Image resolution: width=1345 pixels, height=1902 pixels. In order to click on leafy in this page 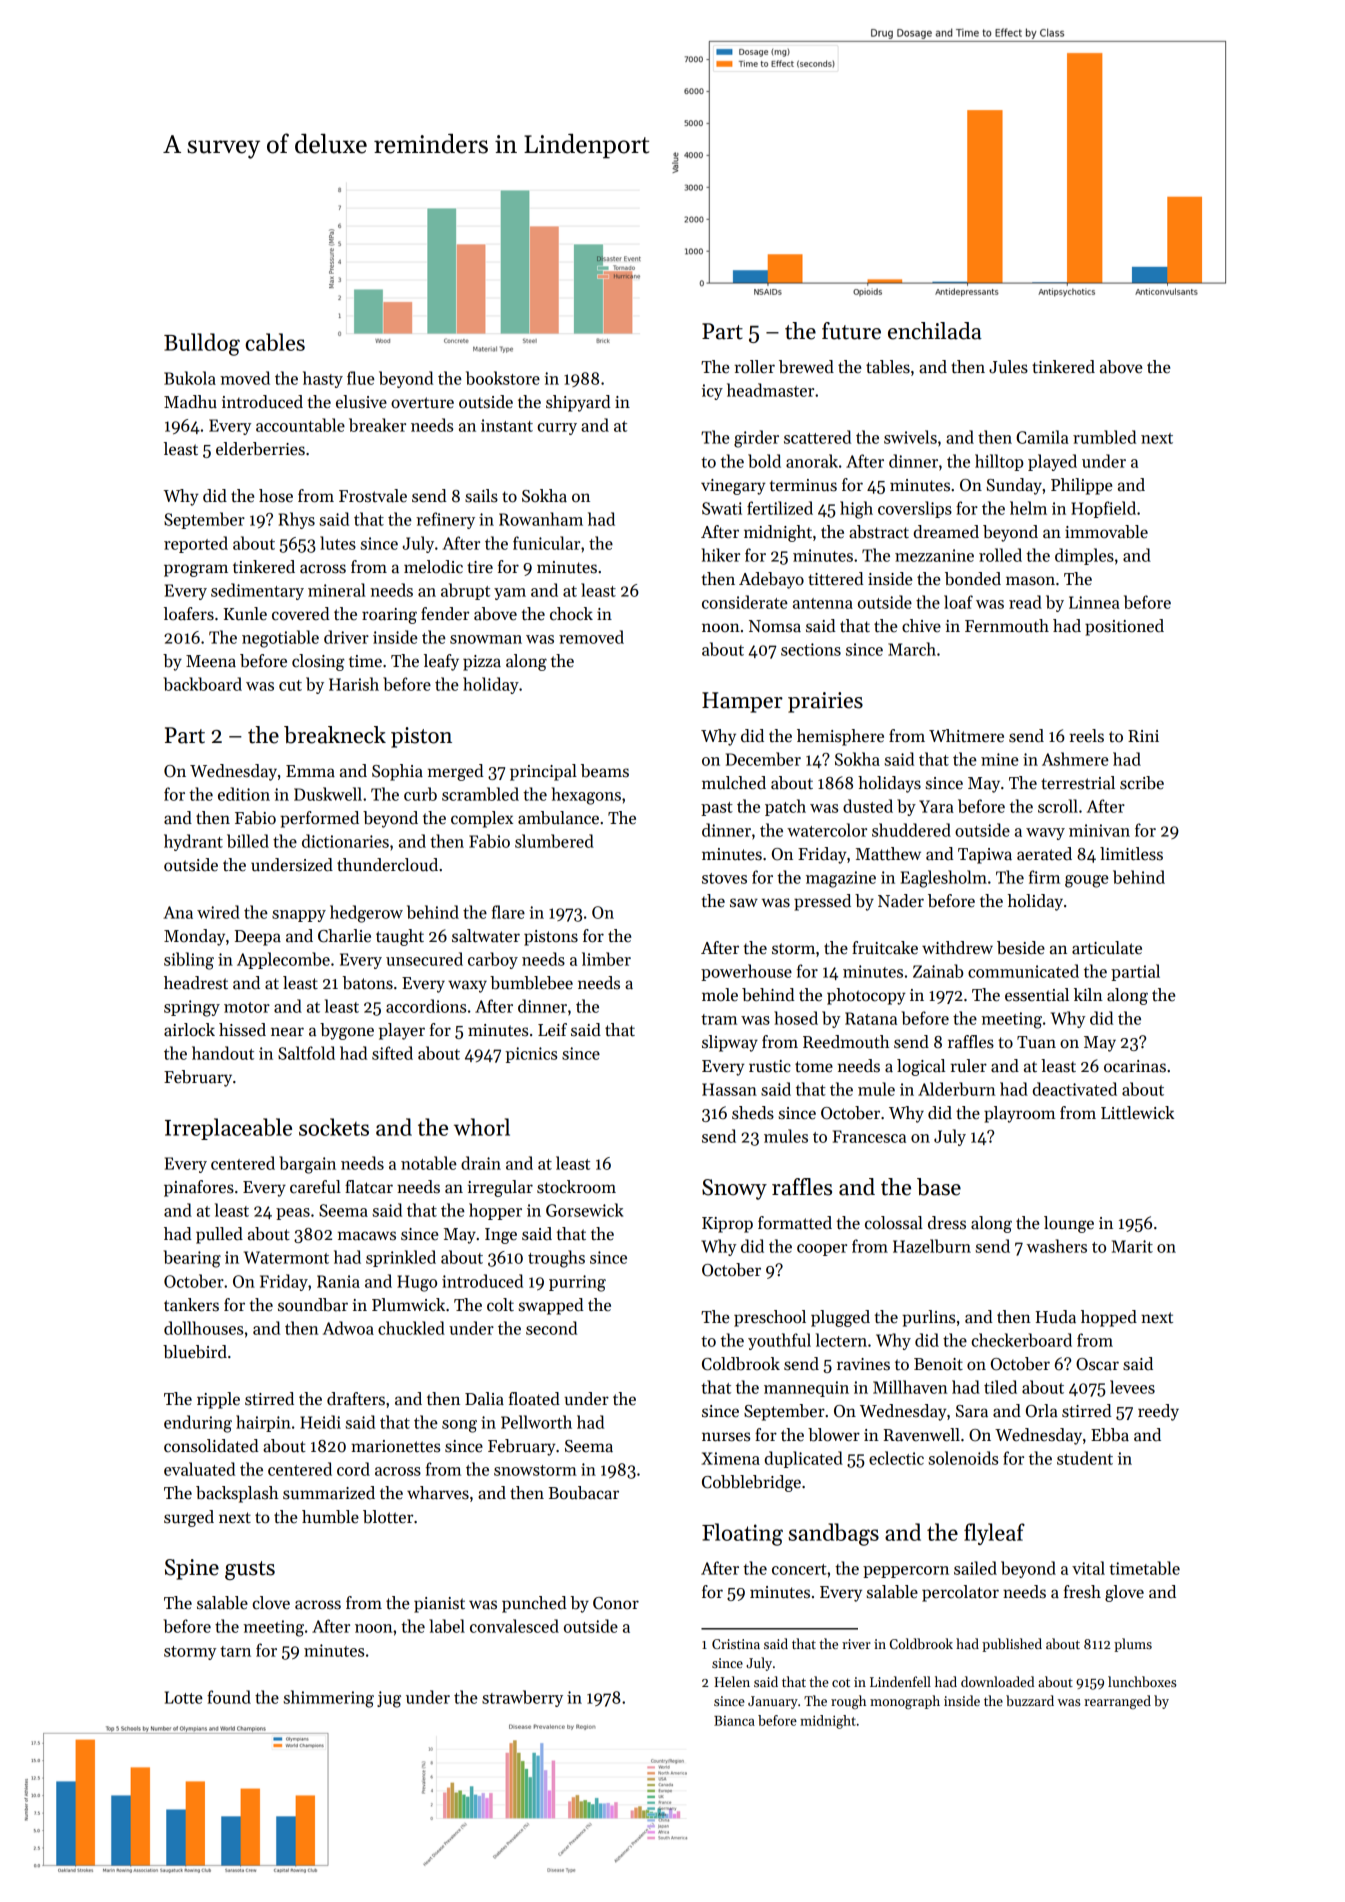, I will do `click(441, 662)`.
